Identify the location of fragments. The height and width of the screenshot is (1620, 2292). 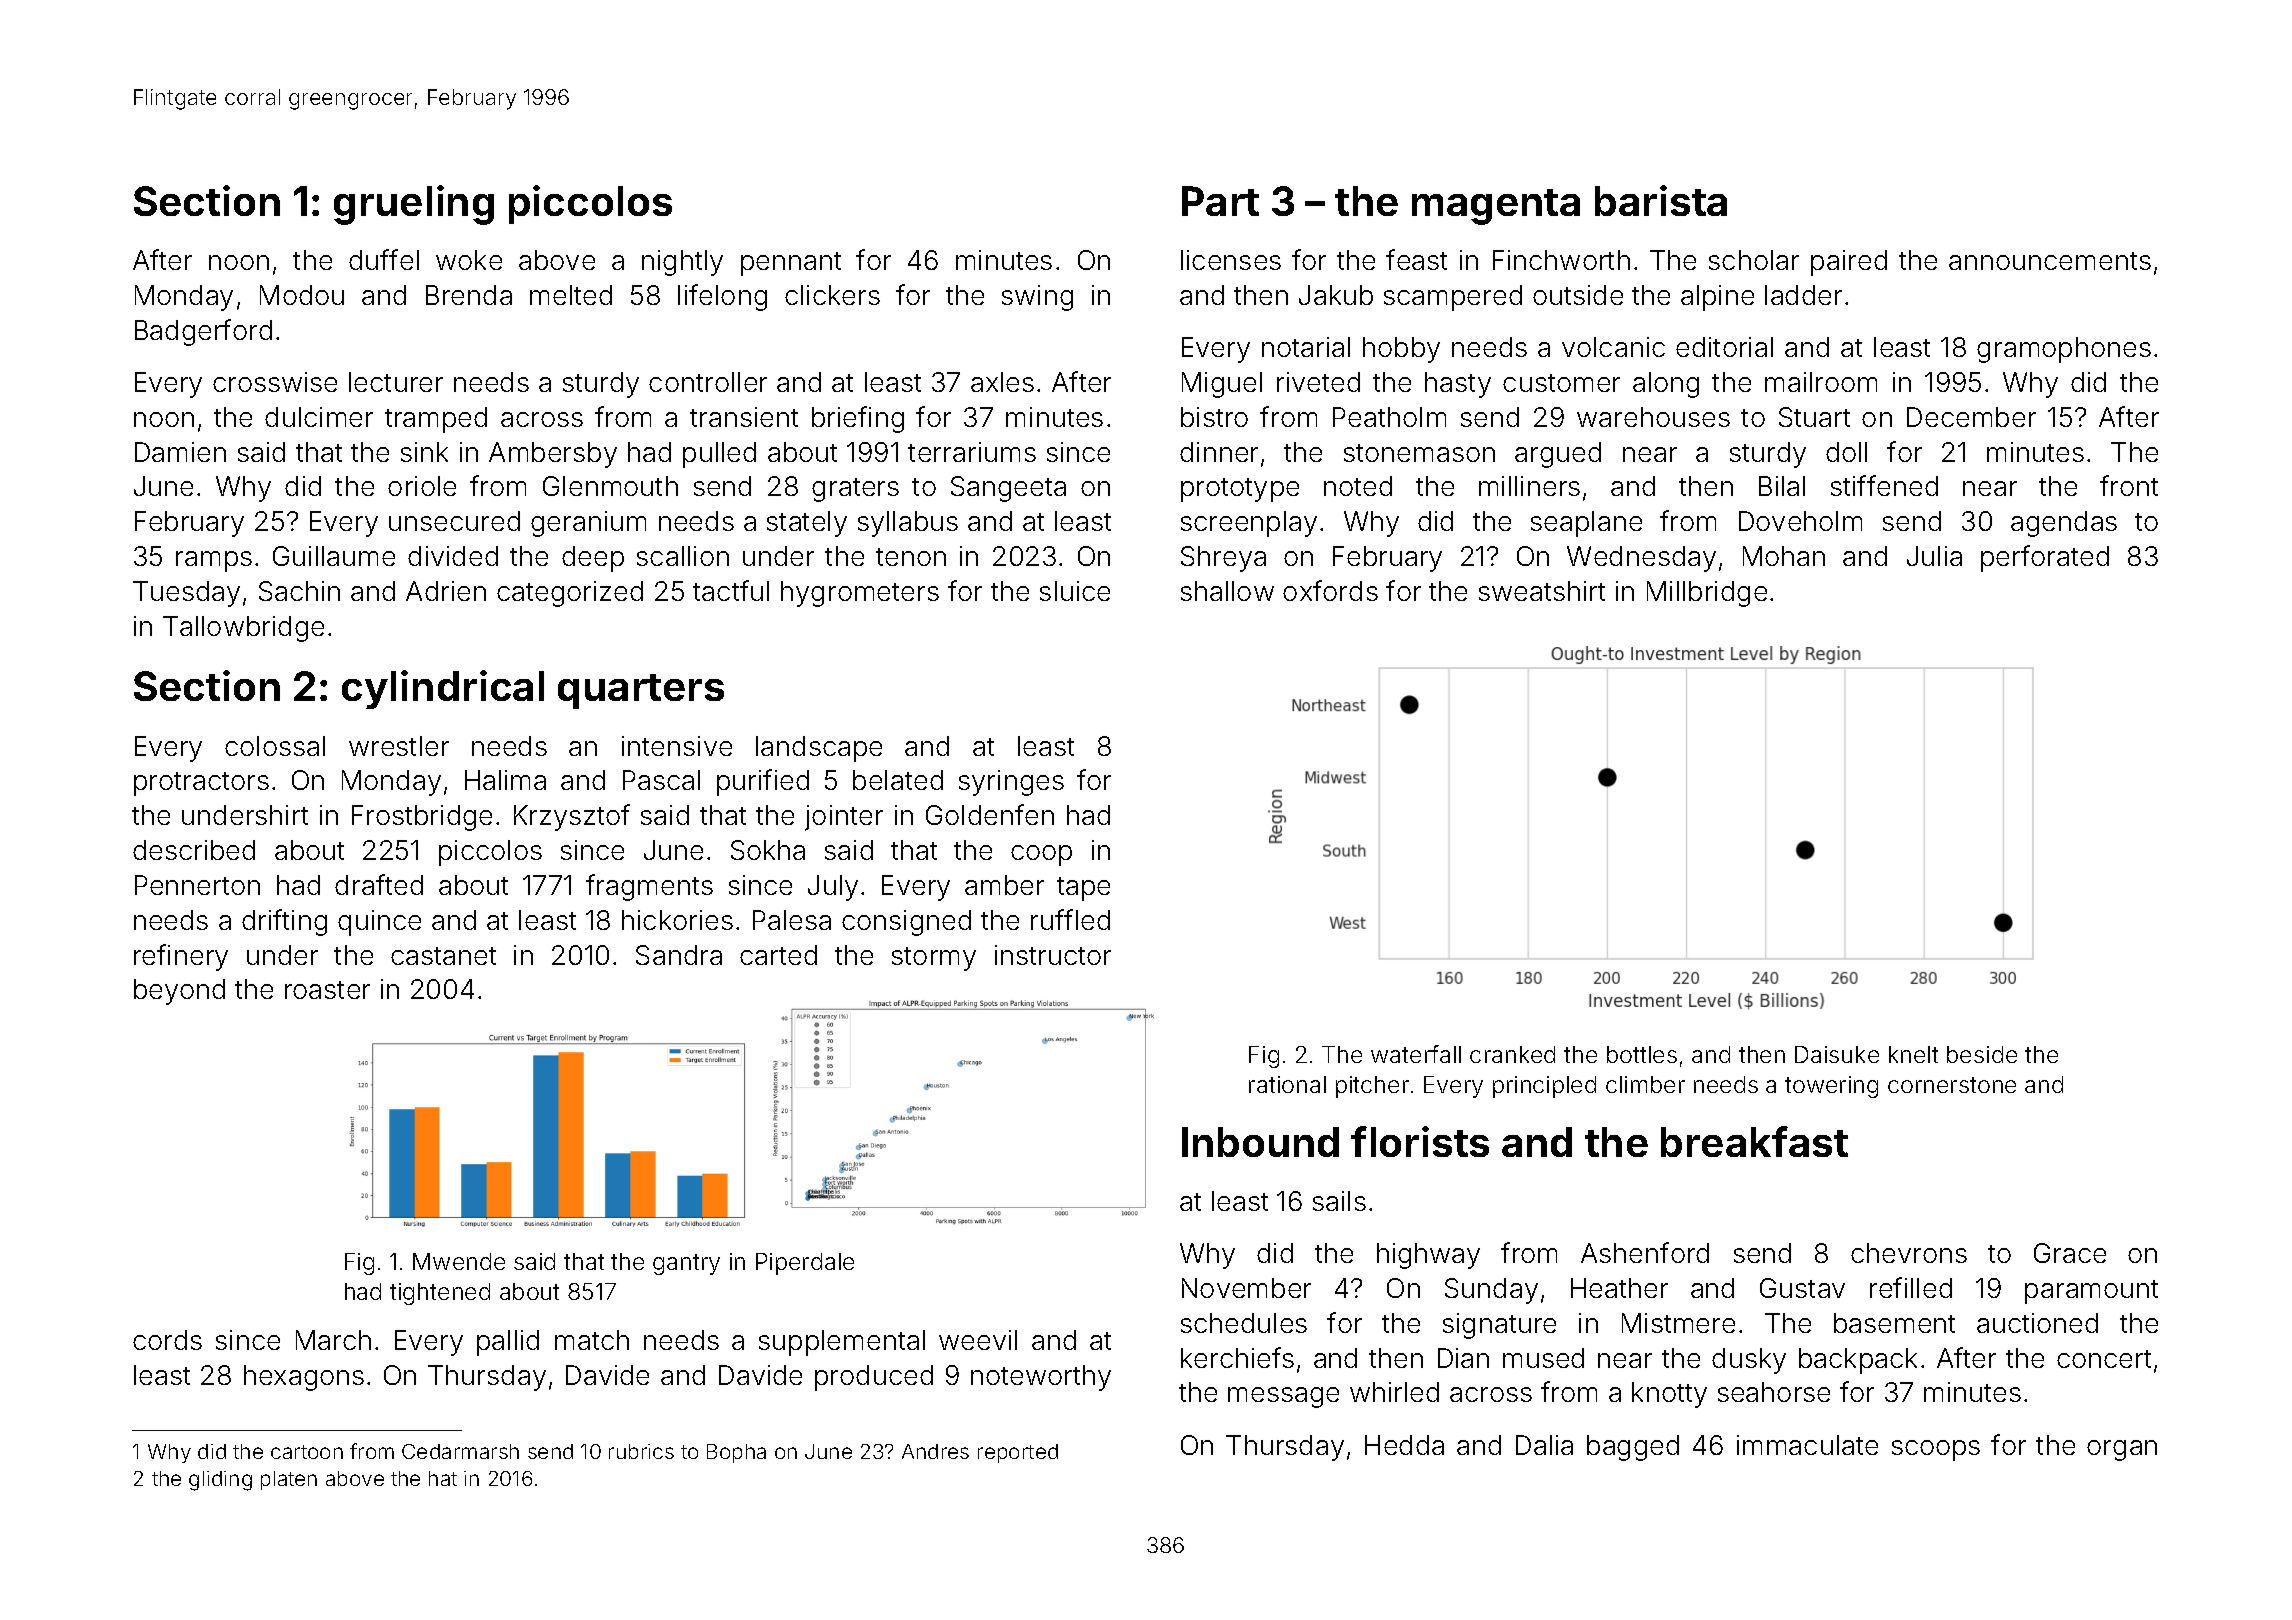
(649, 887).
